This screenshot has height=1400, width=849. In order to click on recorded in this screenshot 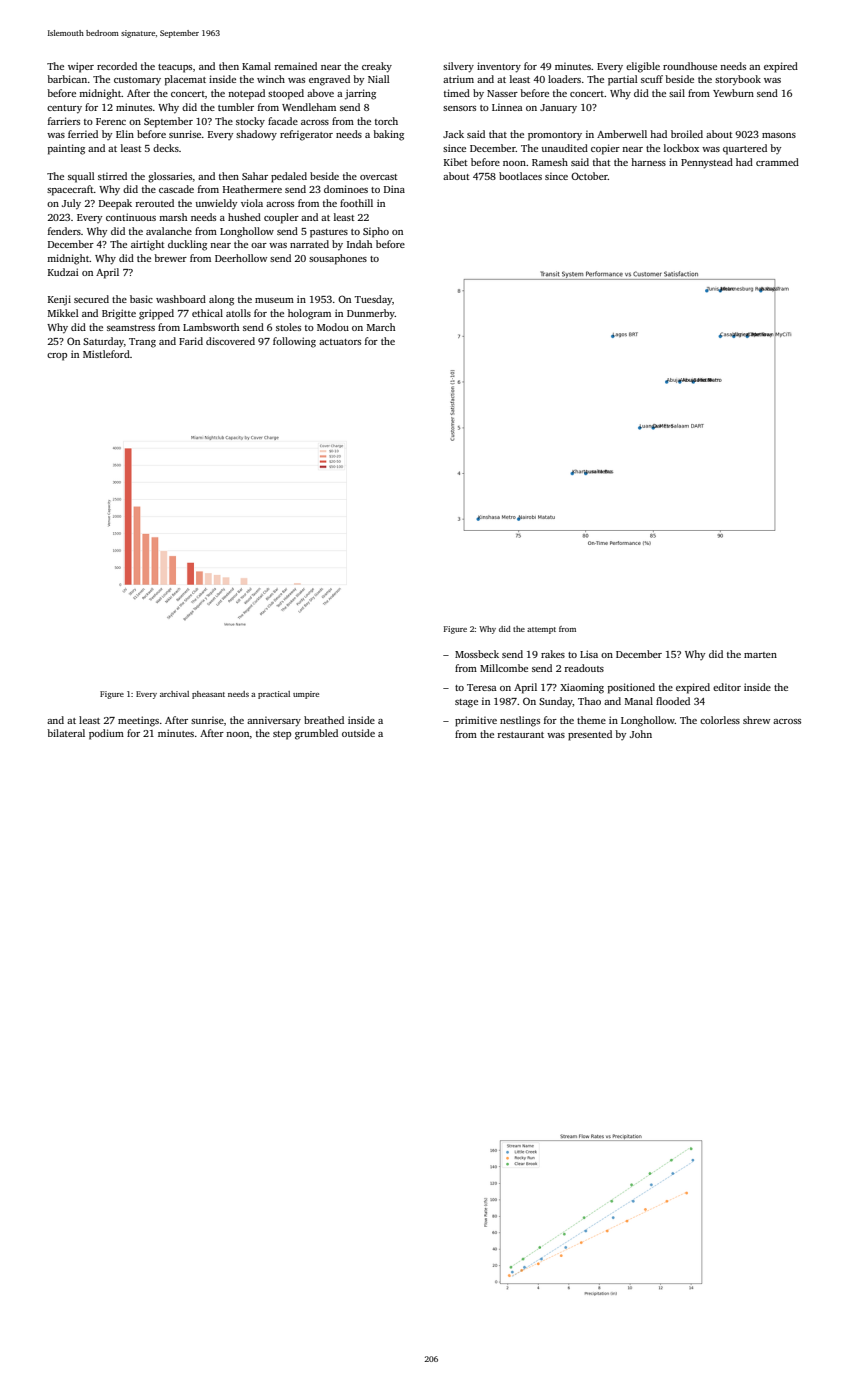, I will do `click(117, 66)`.
